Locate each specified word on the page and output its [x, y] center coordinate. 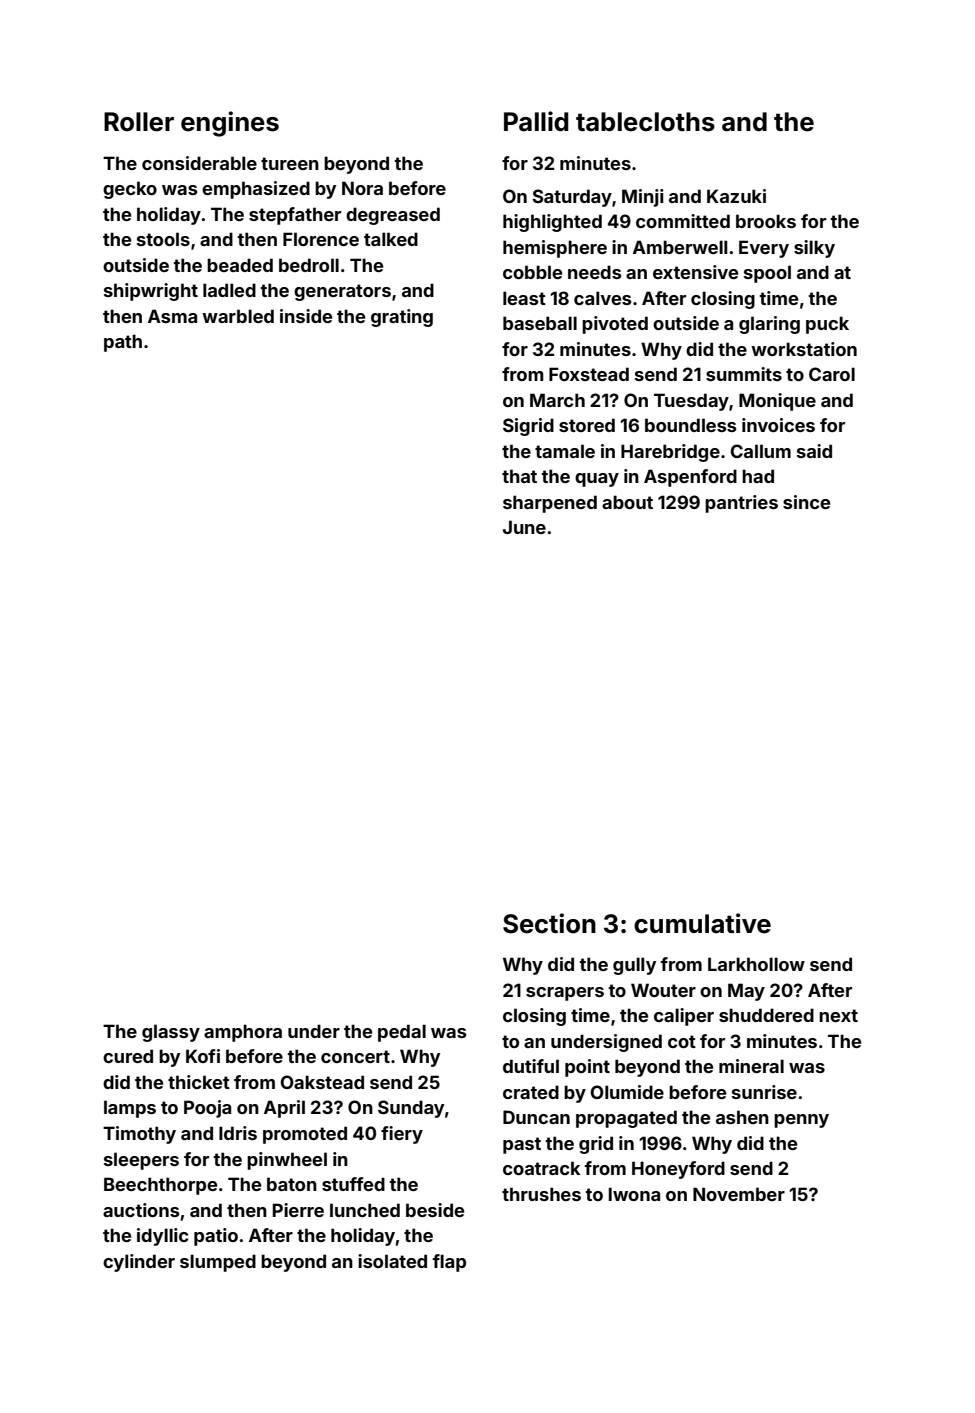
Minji [643, 198]
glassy [171, 1033]
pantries [741, 504]
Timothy [139, 1135]
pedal [402, 1033]
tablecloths [645, 122]
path [123, 343]
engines [230, 124]
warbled [238, 316]
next [838, 1015]
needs [594, 272]
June [524, 527]
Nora [362, 188]
